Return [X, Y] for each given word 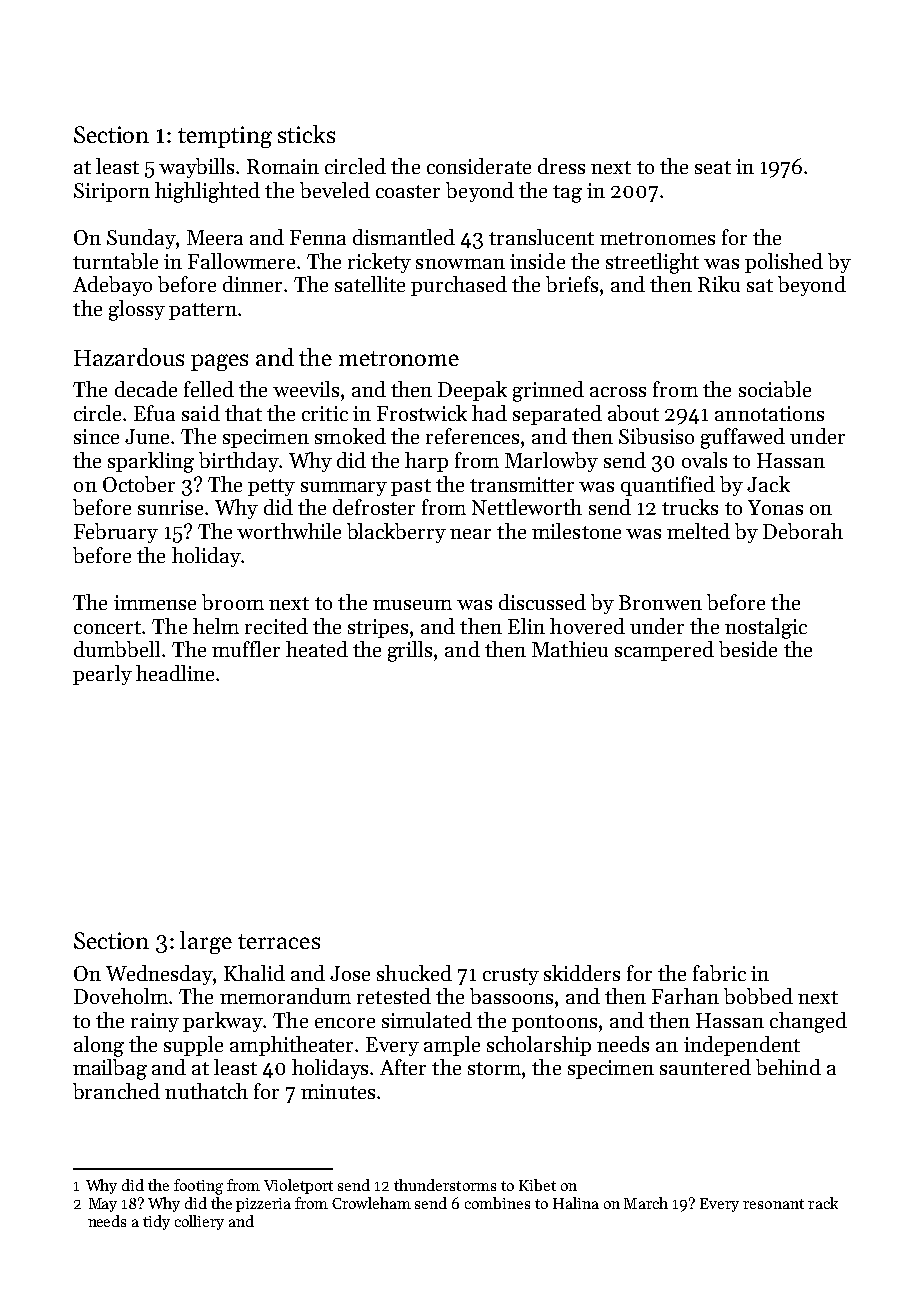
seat [713, 167]
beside [748, 649]
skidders [582, 973]
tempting [225, 137]
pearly [102, 675]
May [103, 1205]
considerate [479, 166]
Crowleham [371, 1203]
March [646, 1203]
